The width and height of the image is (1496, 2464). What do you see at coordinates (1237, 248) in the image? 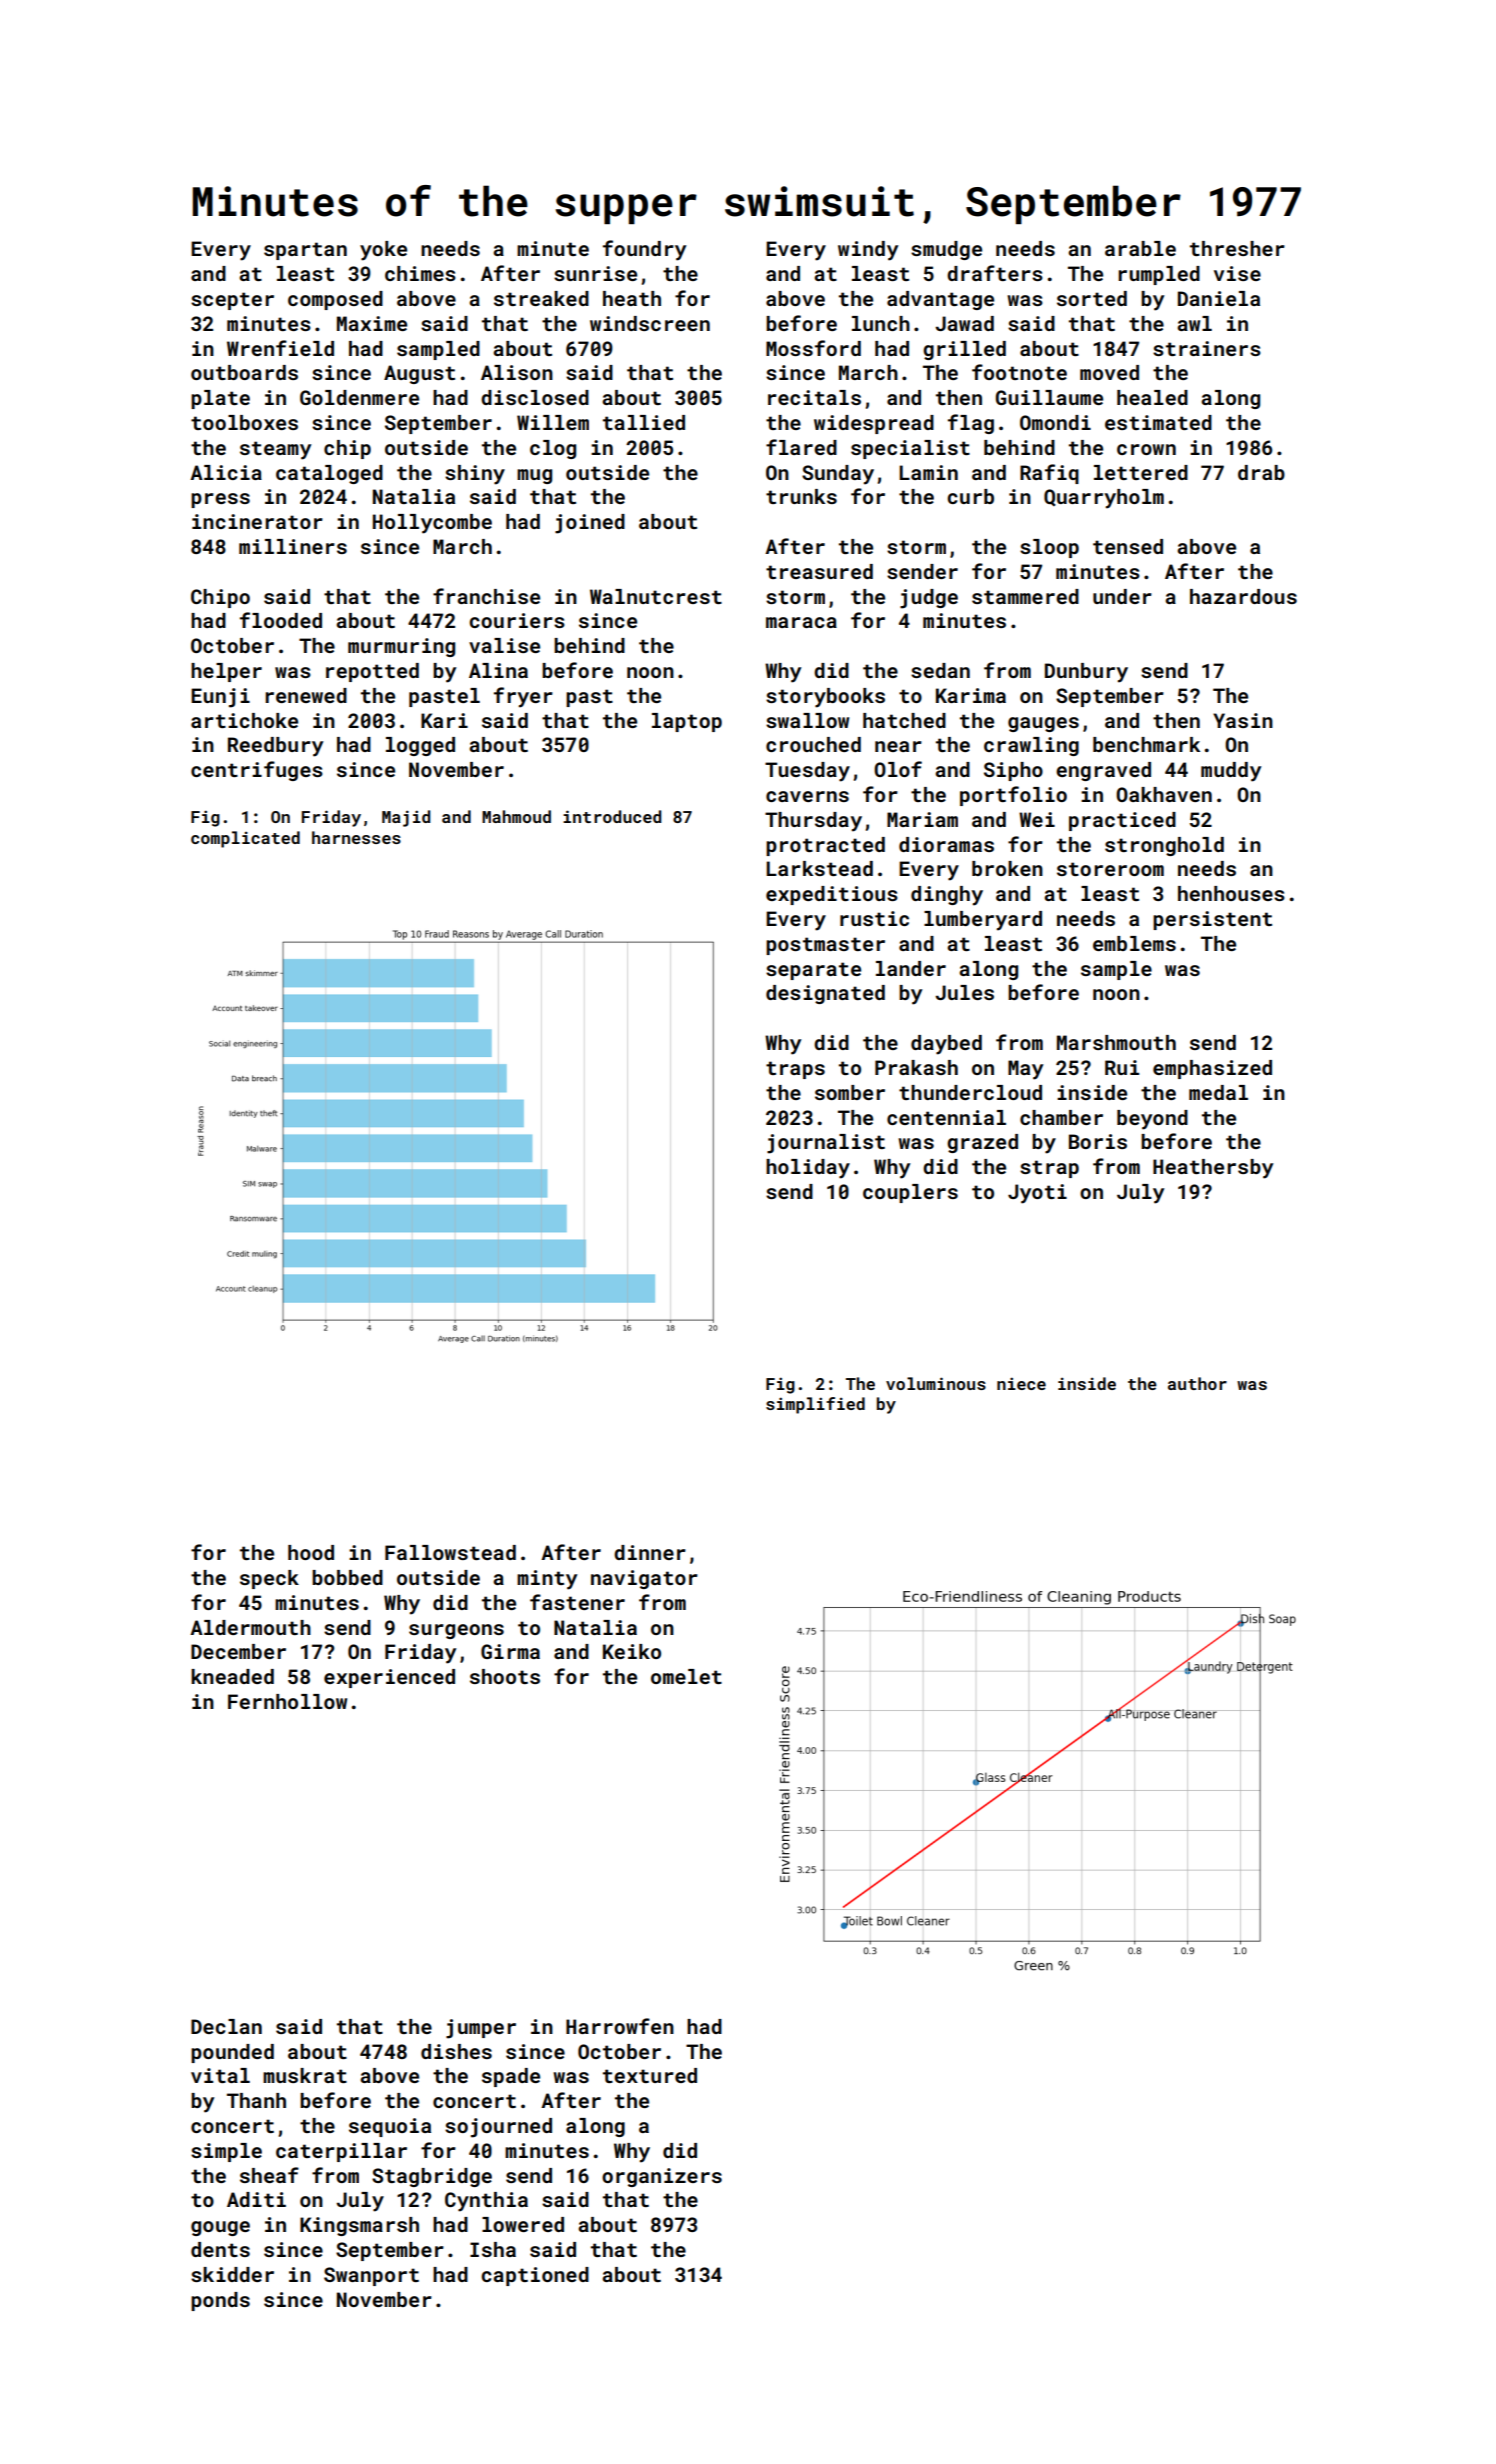
I see `thresher` at bounding box center [1237, 248].
